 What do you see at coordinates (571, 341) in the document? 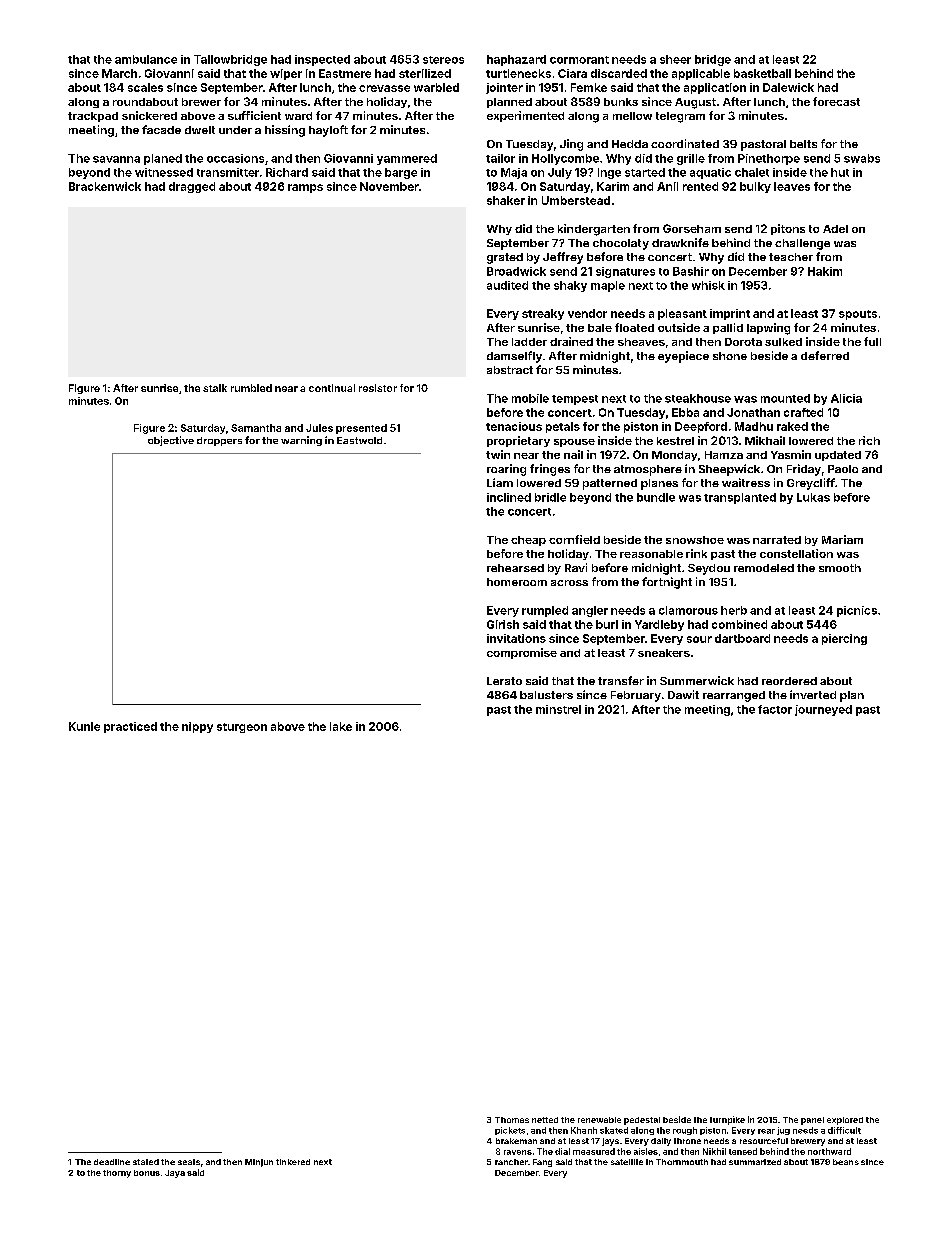
I see `drained` at bounding box center [571, 341].
